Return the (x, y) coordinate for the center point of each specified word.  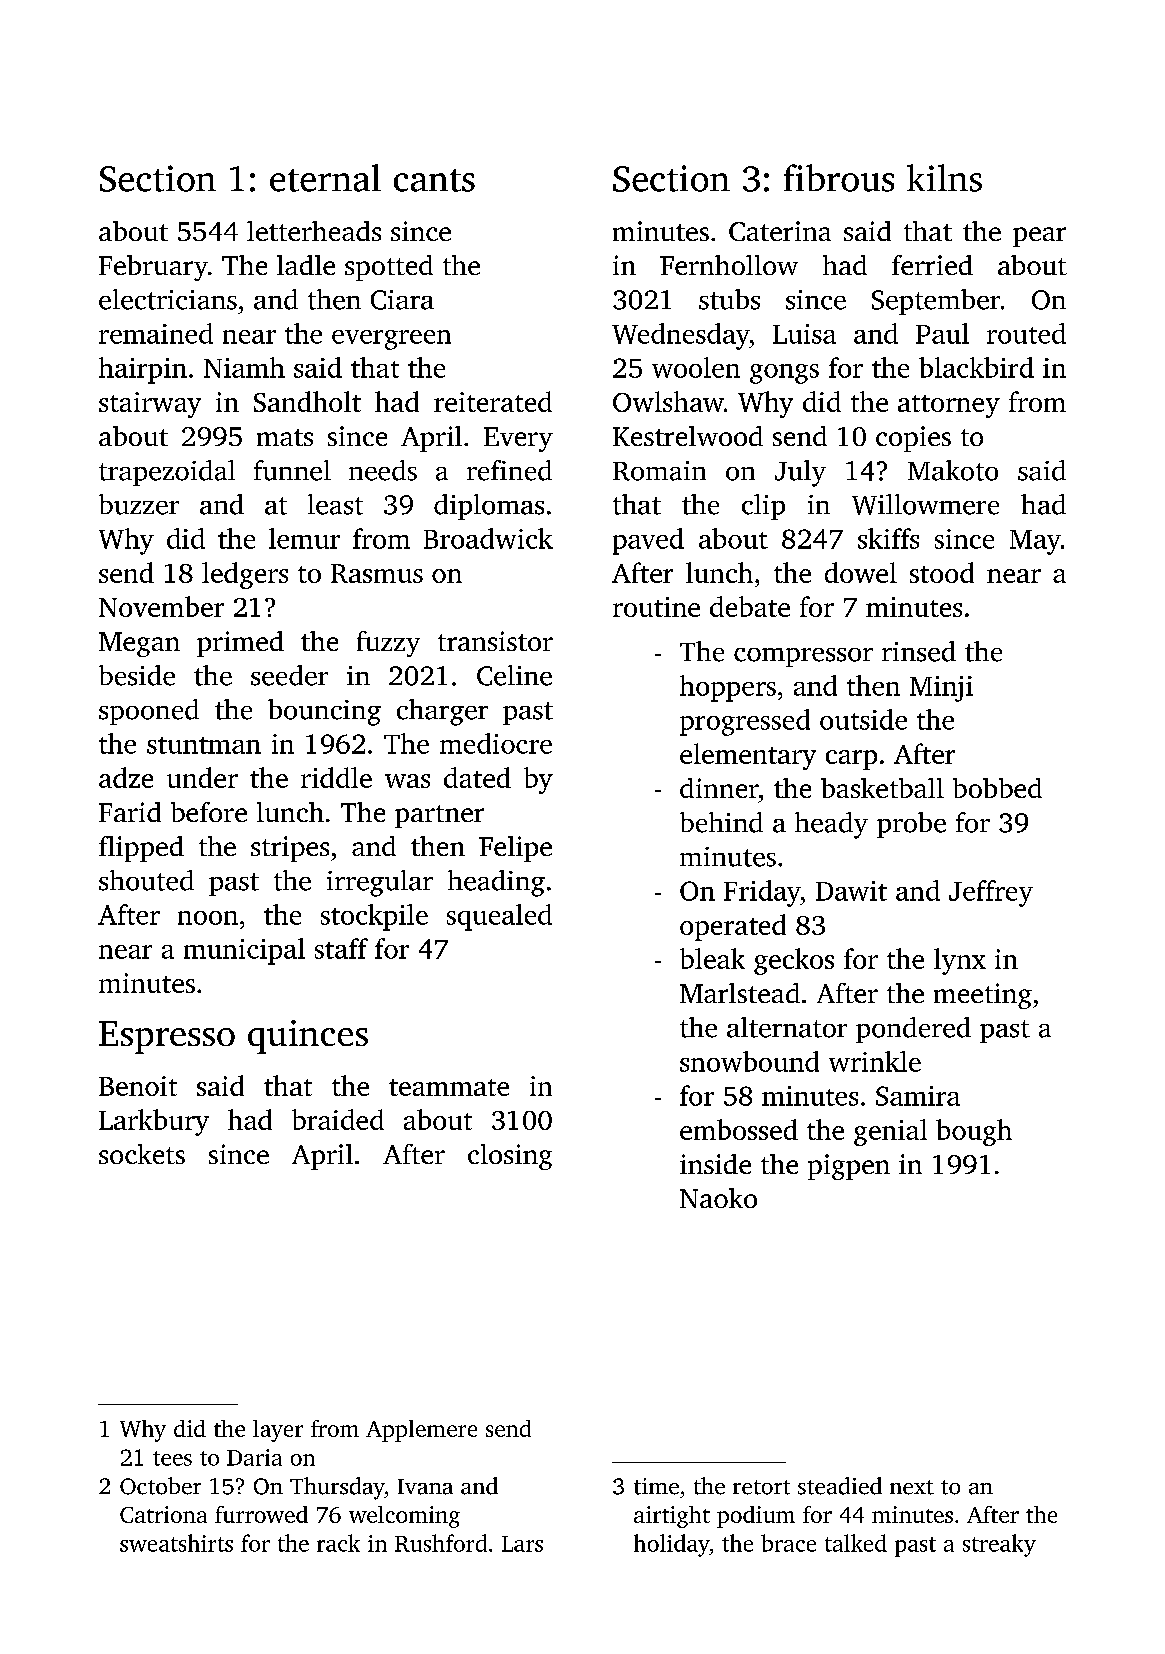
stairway (150, 405)
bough (974, 1132)
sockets (142, 1154)
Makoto (953, 470)
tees (172, 1458)
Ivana (425, 1487)
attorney (949, 406)
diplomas (489, 507)
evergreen (391, 340)
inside (715, 1164)
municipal (244, 951)
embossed (739, 1129)
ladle (306, 265)
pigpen (849, 1167)
